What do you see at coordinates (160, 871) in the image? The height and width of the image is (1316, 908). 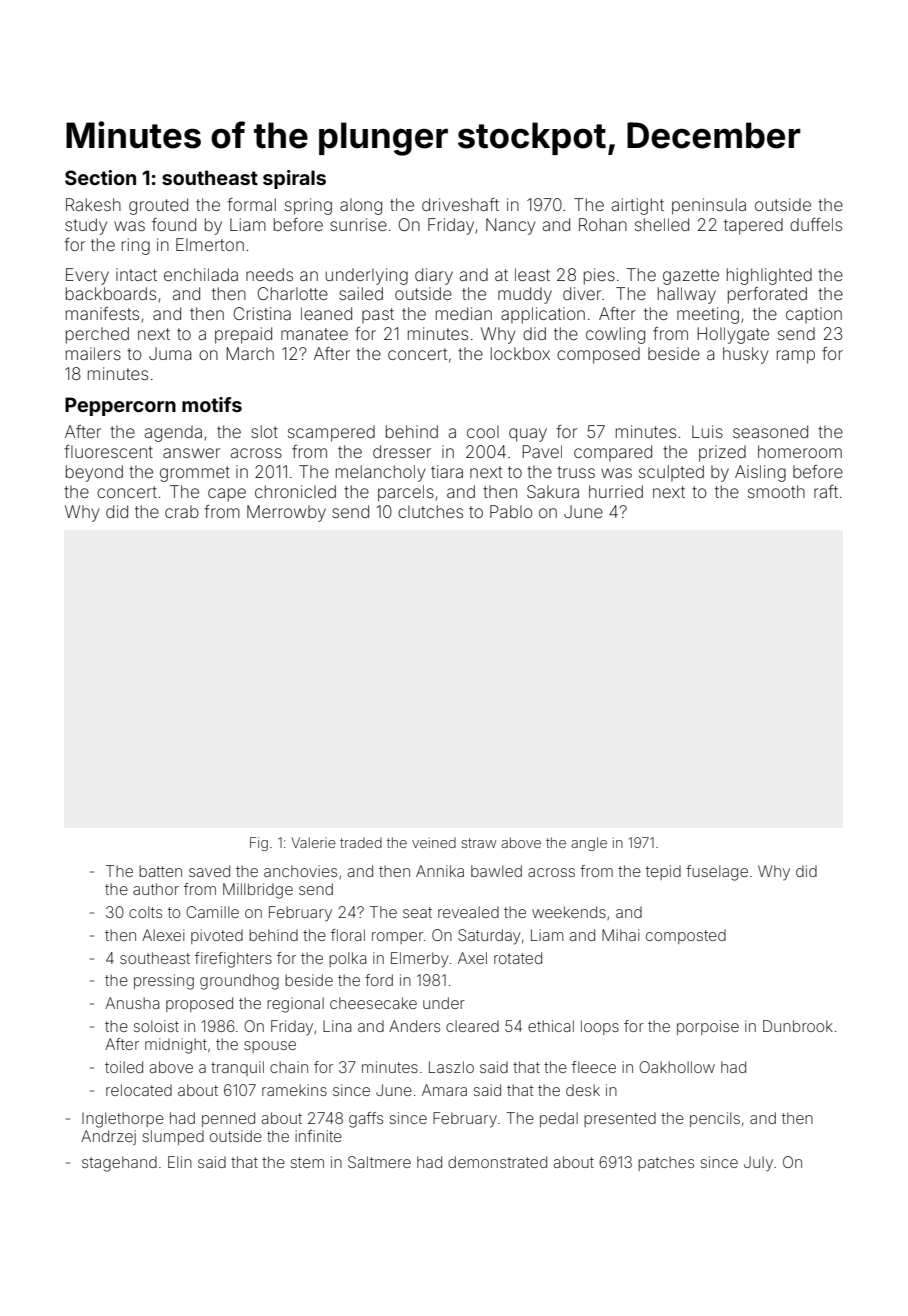 I see `batten` at bounding box center [160, 871].
